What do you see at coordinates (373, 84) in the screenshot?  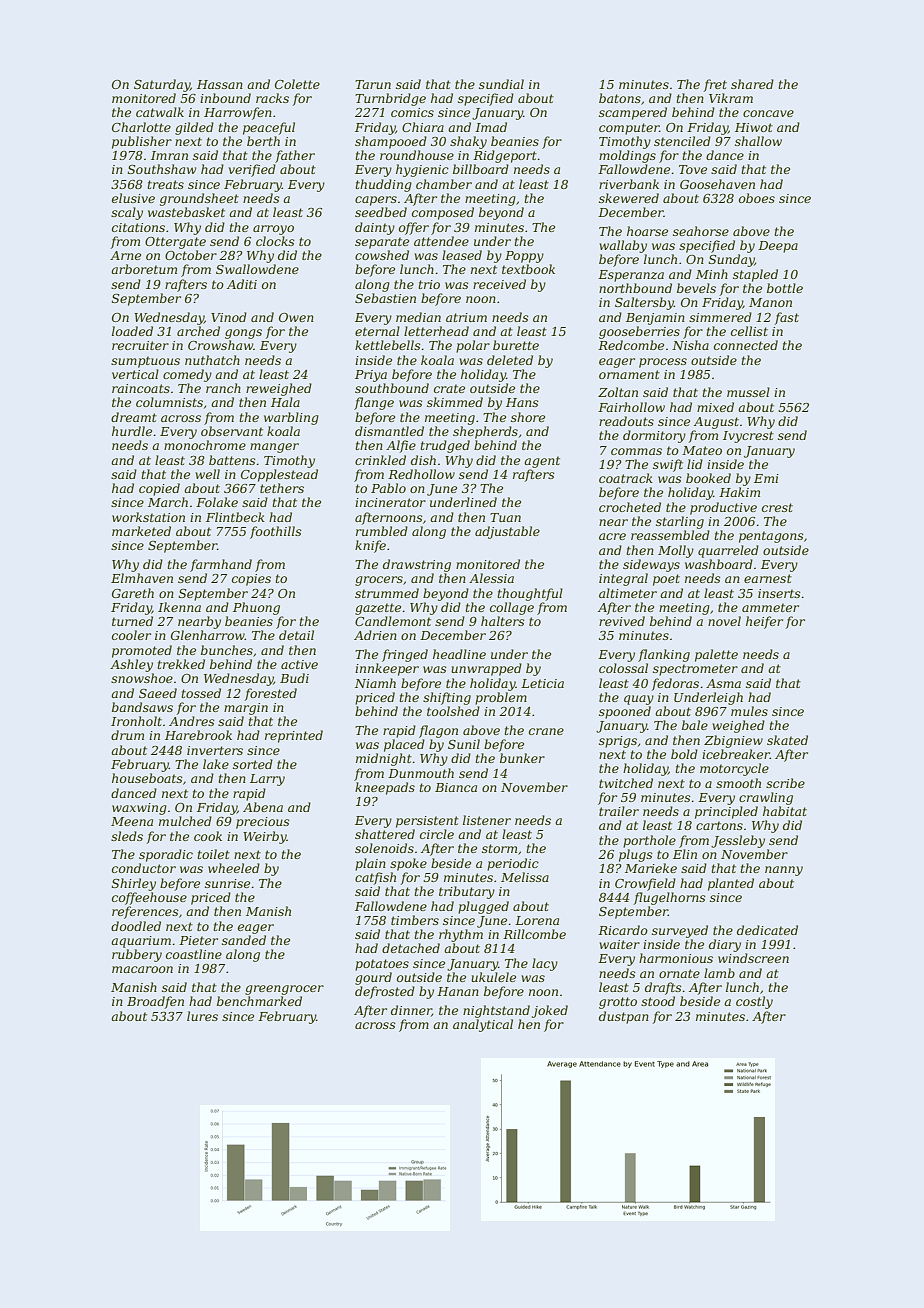 I see `Tarun` at bounding box center [373, 84].
